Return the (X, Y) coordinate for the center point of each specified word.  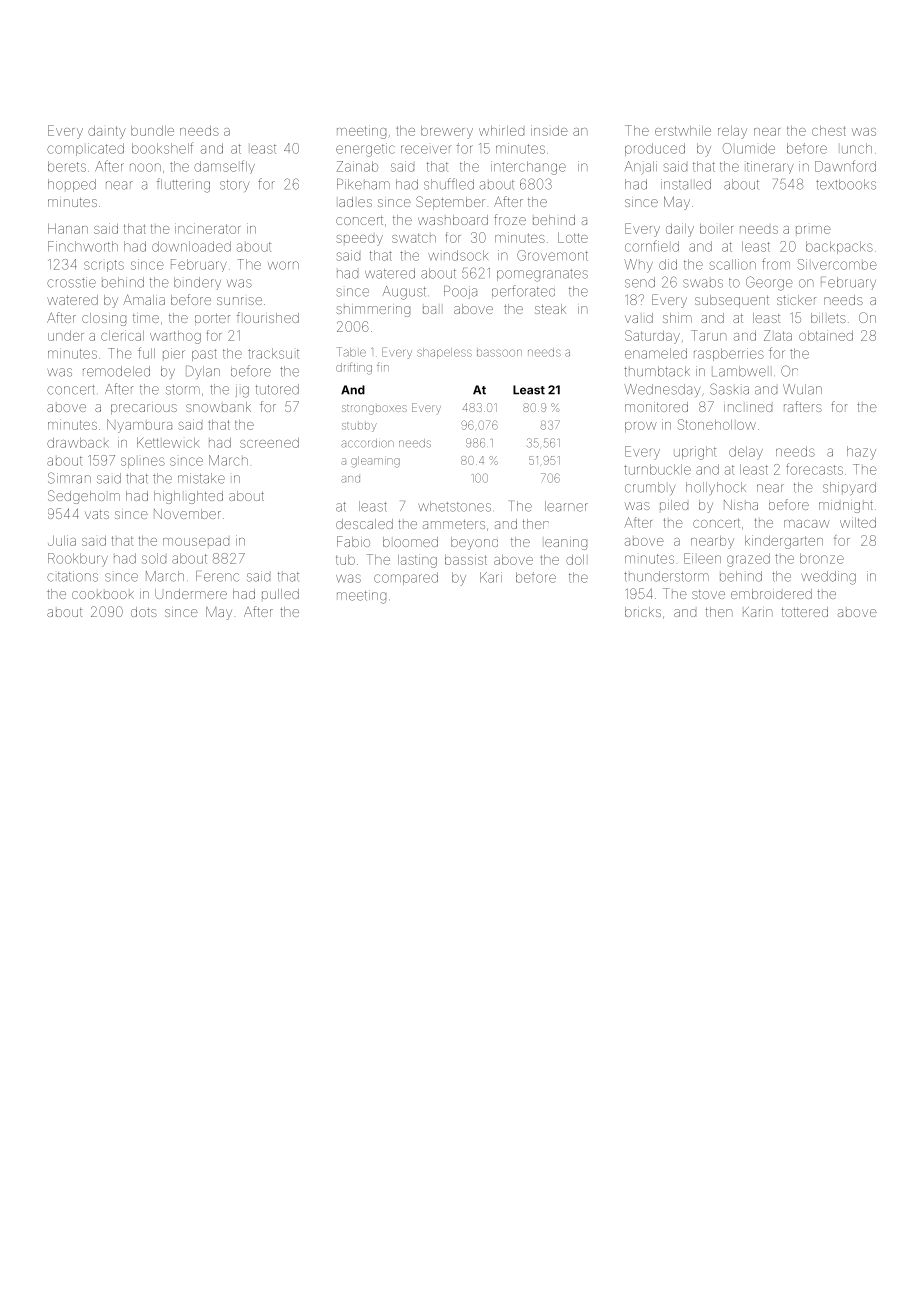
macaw (807, 524)
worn (283, 265)
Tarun (709, 335)
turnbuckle (657, 469)
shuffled (449, 184)
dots (144, 612)
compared (406, 578)
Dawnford (845, 166)
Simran (69, 478)
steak (550, 309)
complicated (85, 149)
